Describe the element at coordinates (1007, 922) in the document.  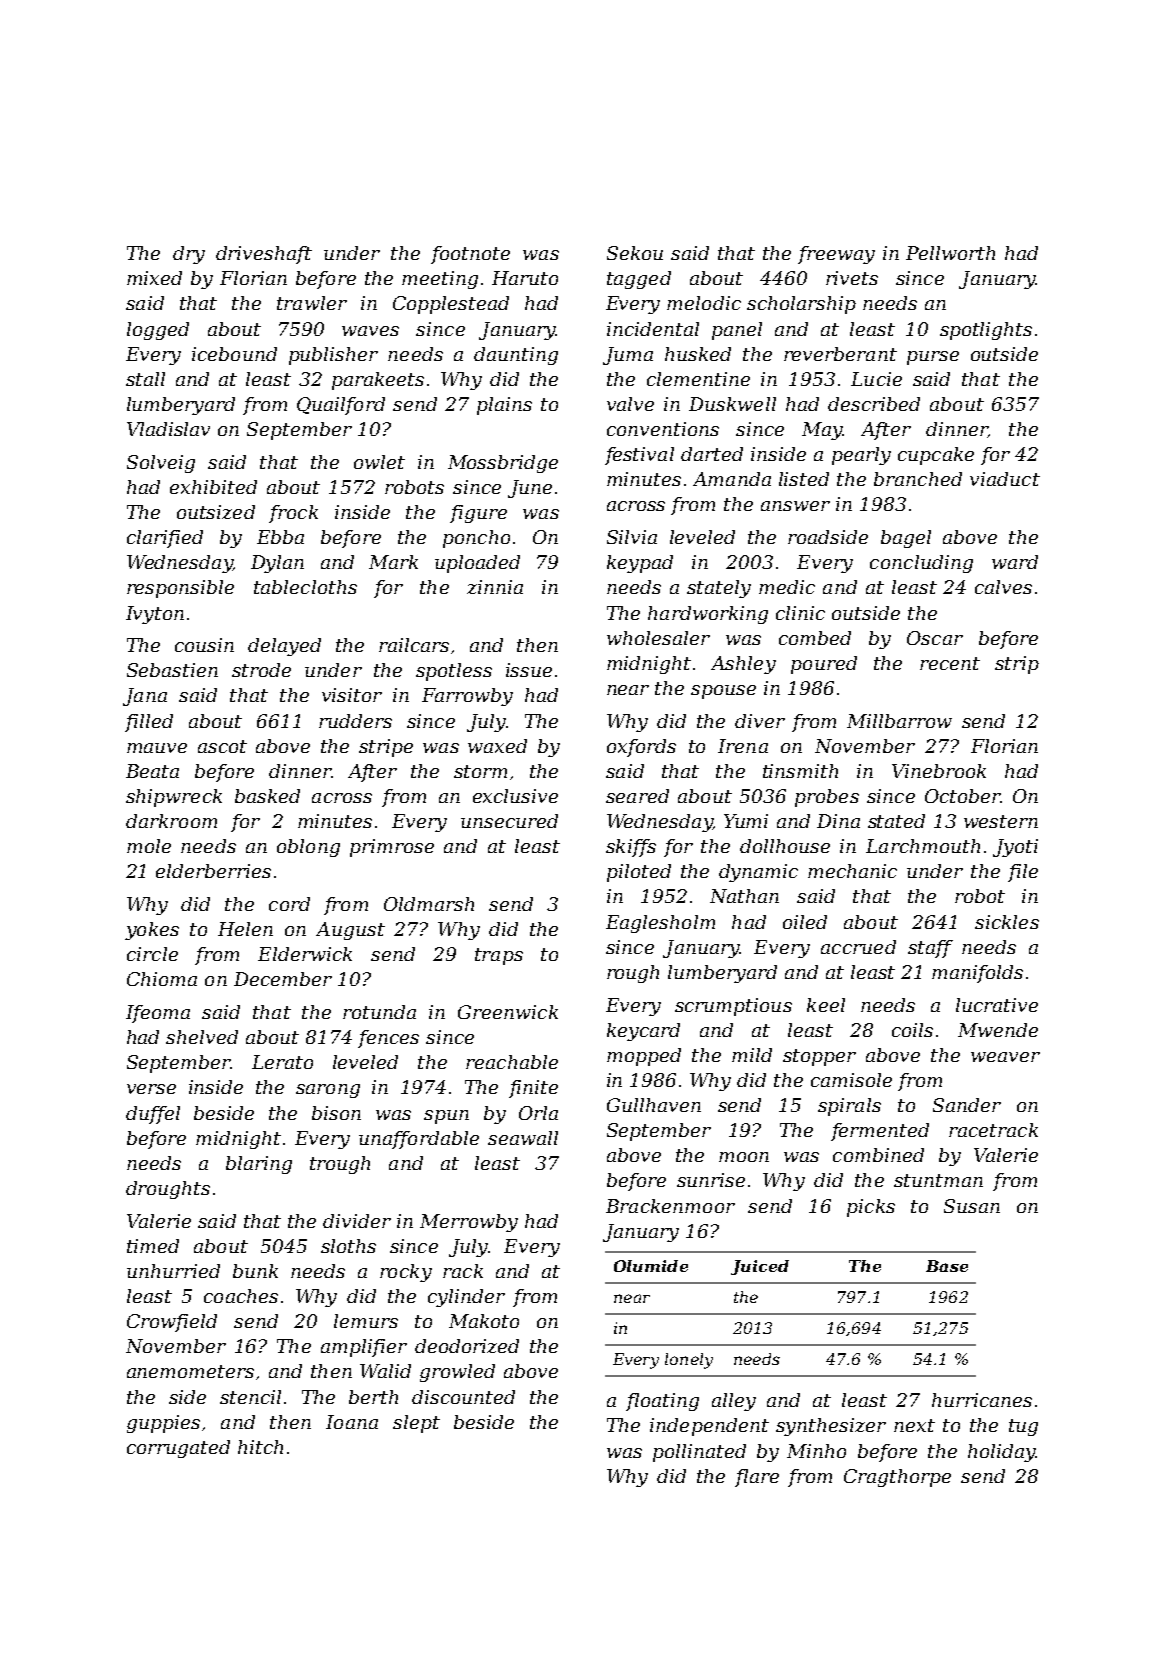
I see `sickles` at that location.
